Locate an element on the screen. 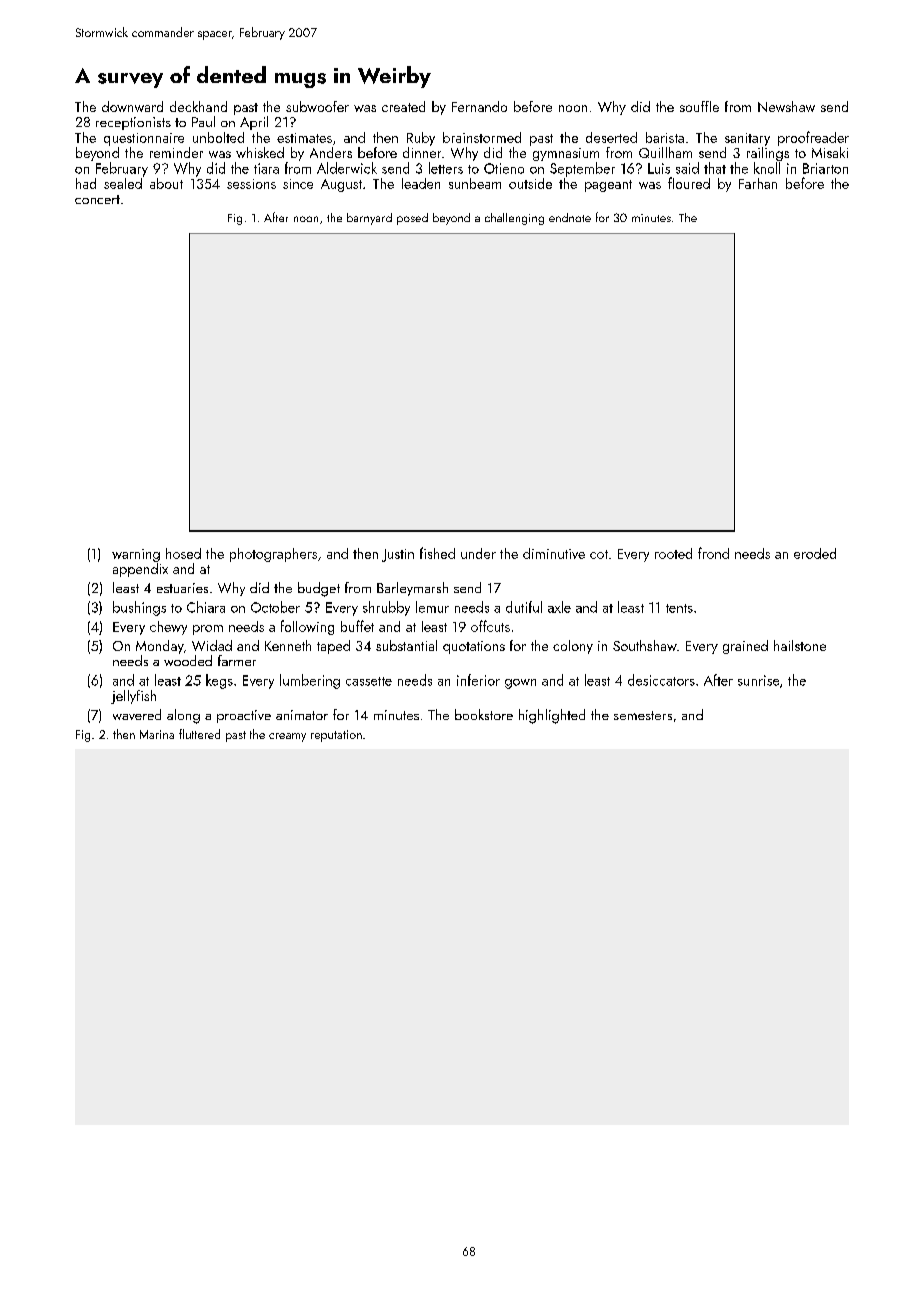  posed is located at coordinates (412, 219).
